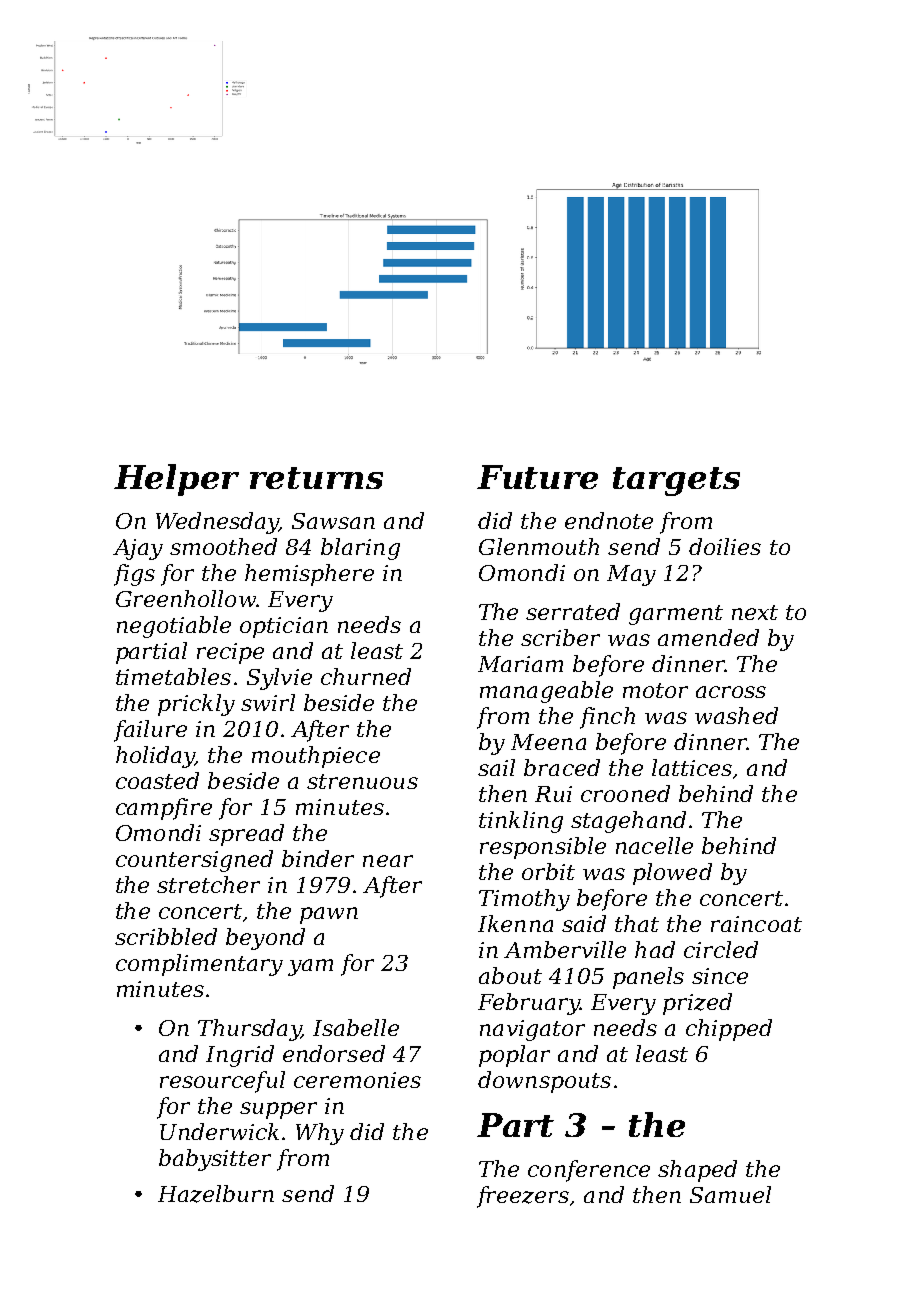 The height and width of the screenshot is (1311, 924). Describe the element at coordinates (216, 1194) in the screenshot. I see `Hazelburn` at that location.
